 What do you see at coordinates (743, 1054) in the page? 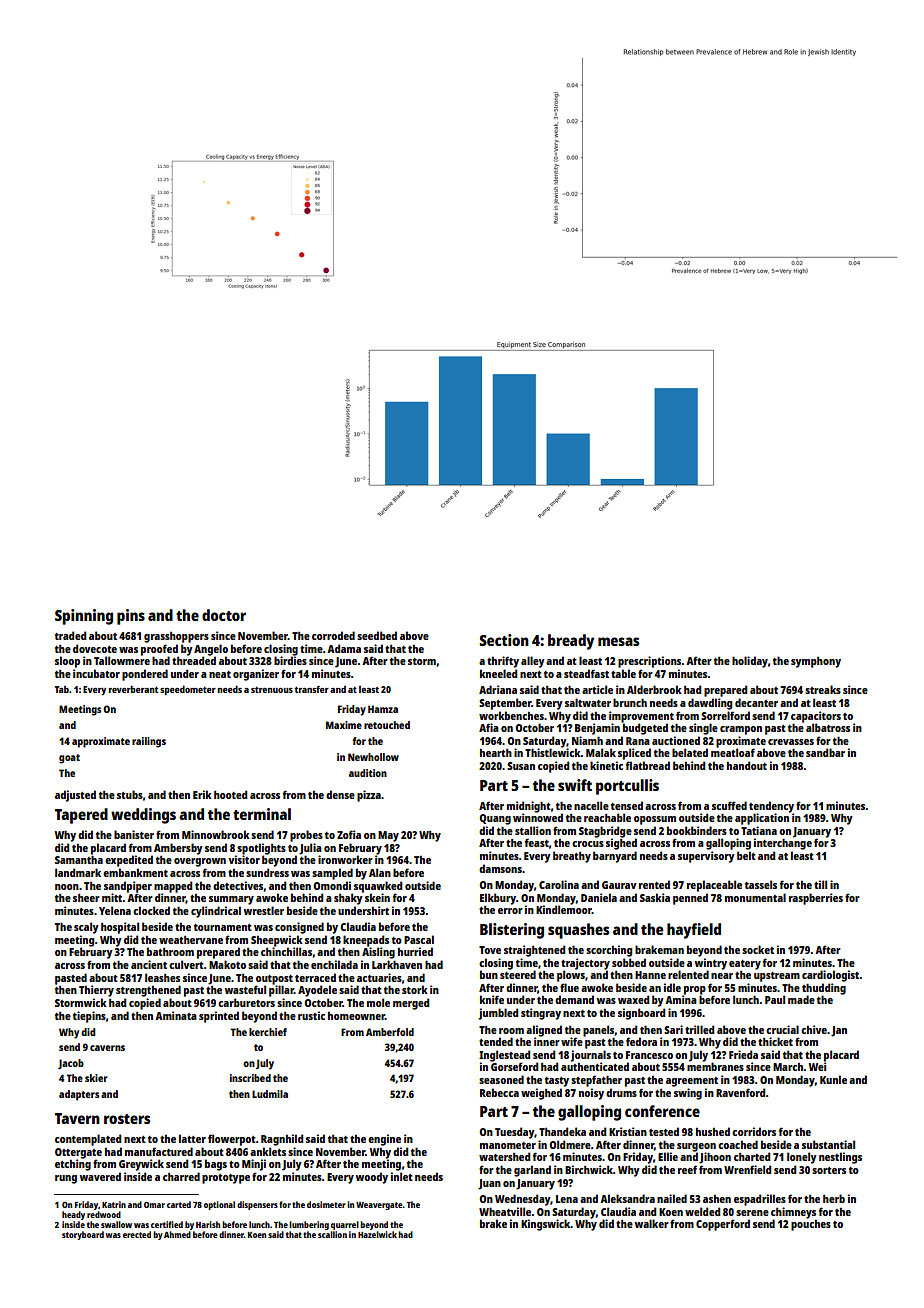
I see `Frieda` at bounding box center [743, 1054].
